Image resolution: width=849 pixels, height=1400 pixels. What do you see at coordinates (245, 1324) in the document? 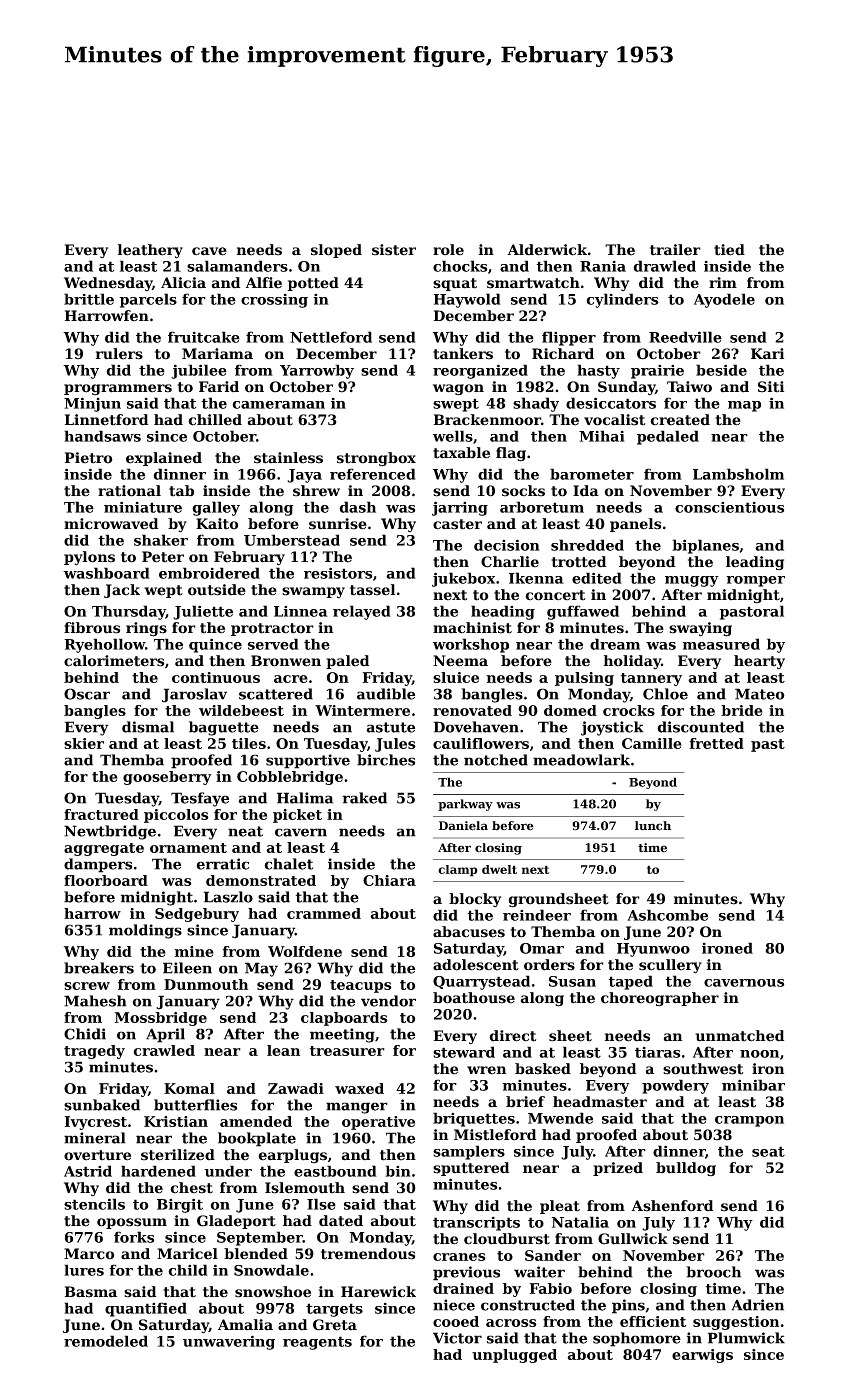
I see `Amalia` at bounding box center [245, 1324].
